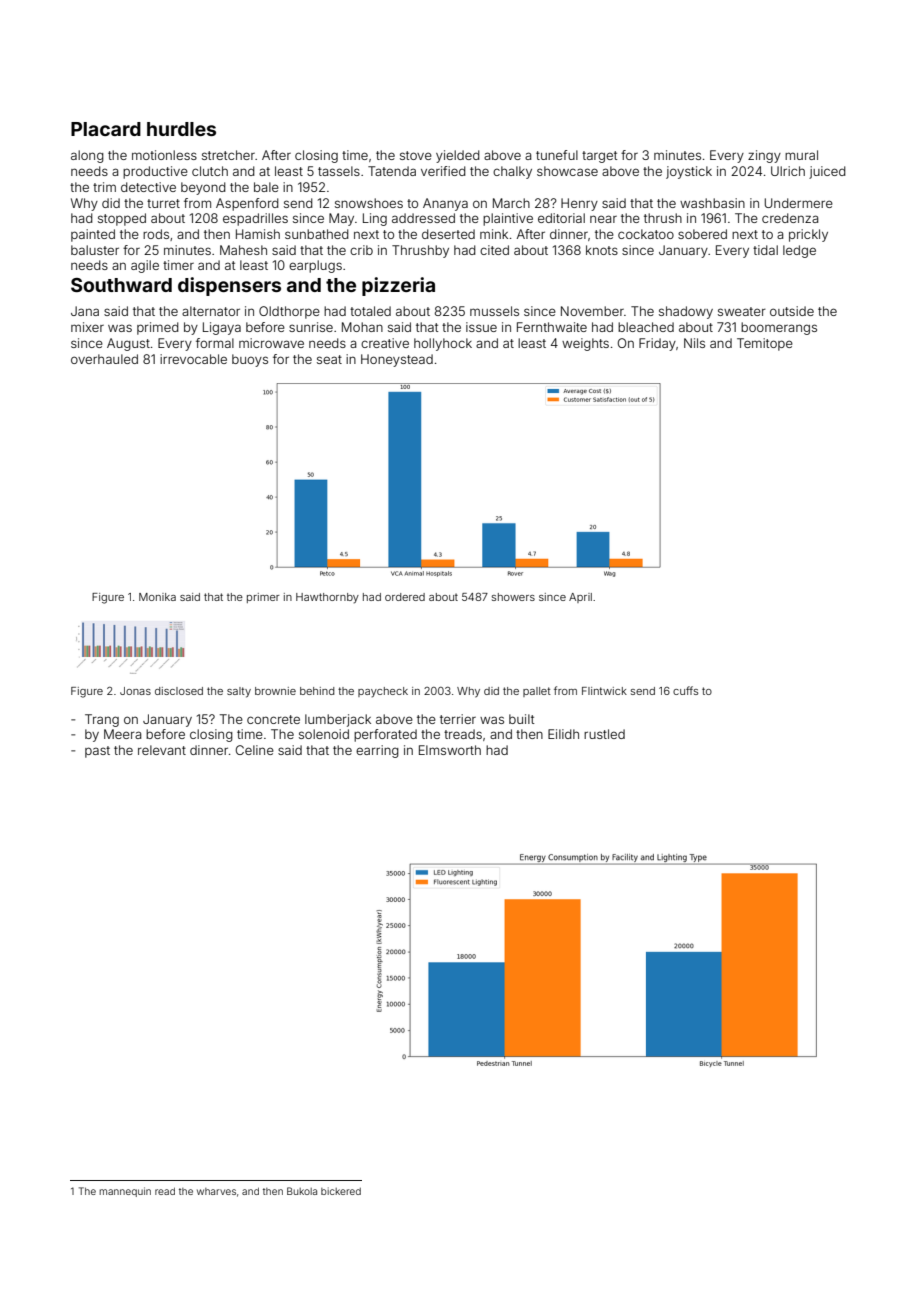 The height and width of the screenshot is (1308, 924). I want to click on stove, so click(416, 155).
